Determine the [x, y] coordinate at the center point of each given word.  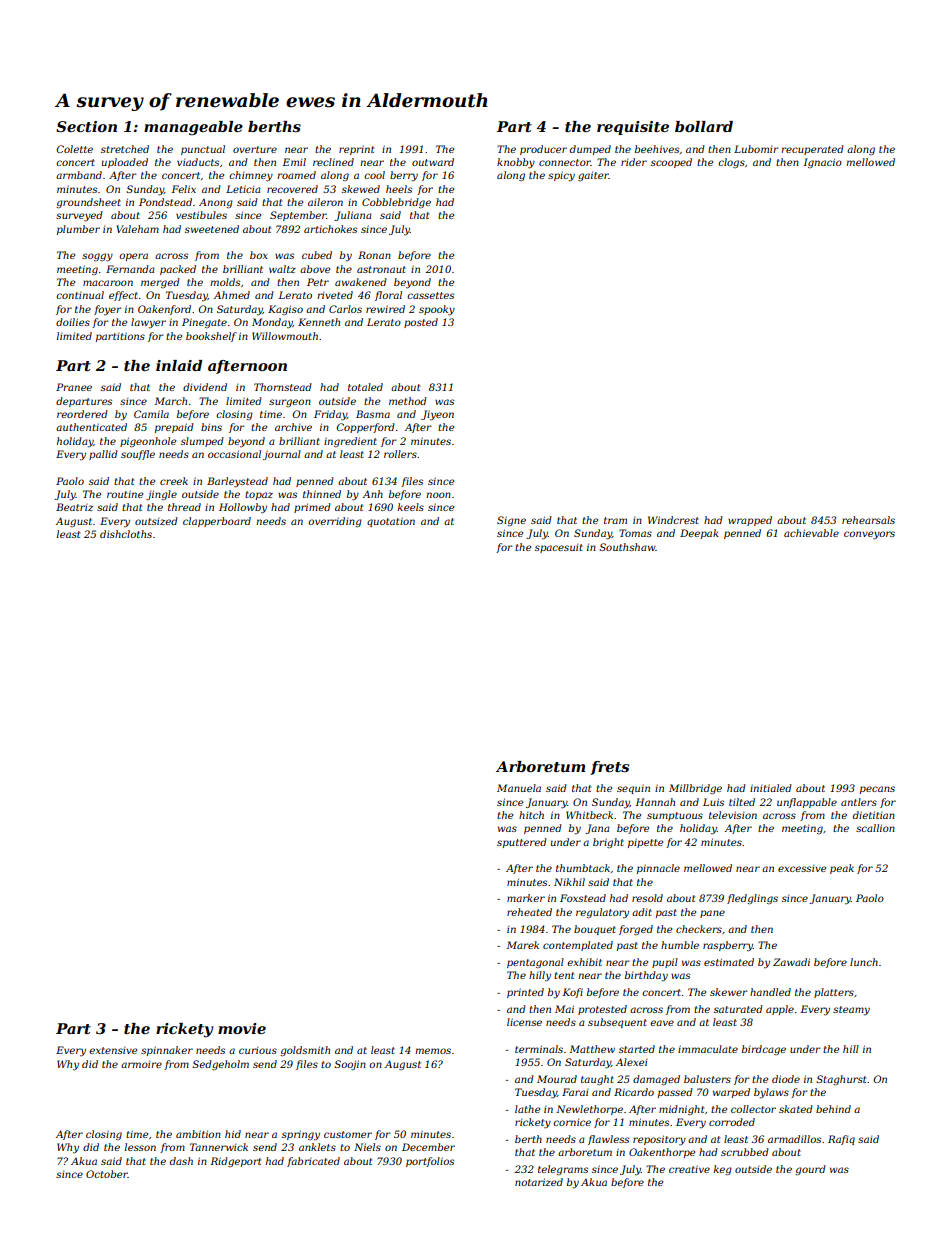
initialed [771, 788]
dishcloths [126, 534]
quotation [391, 522]
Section [86, 126]
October [107, 1174]
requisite [633, 128]
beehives [657, 149]
